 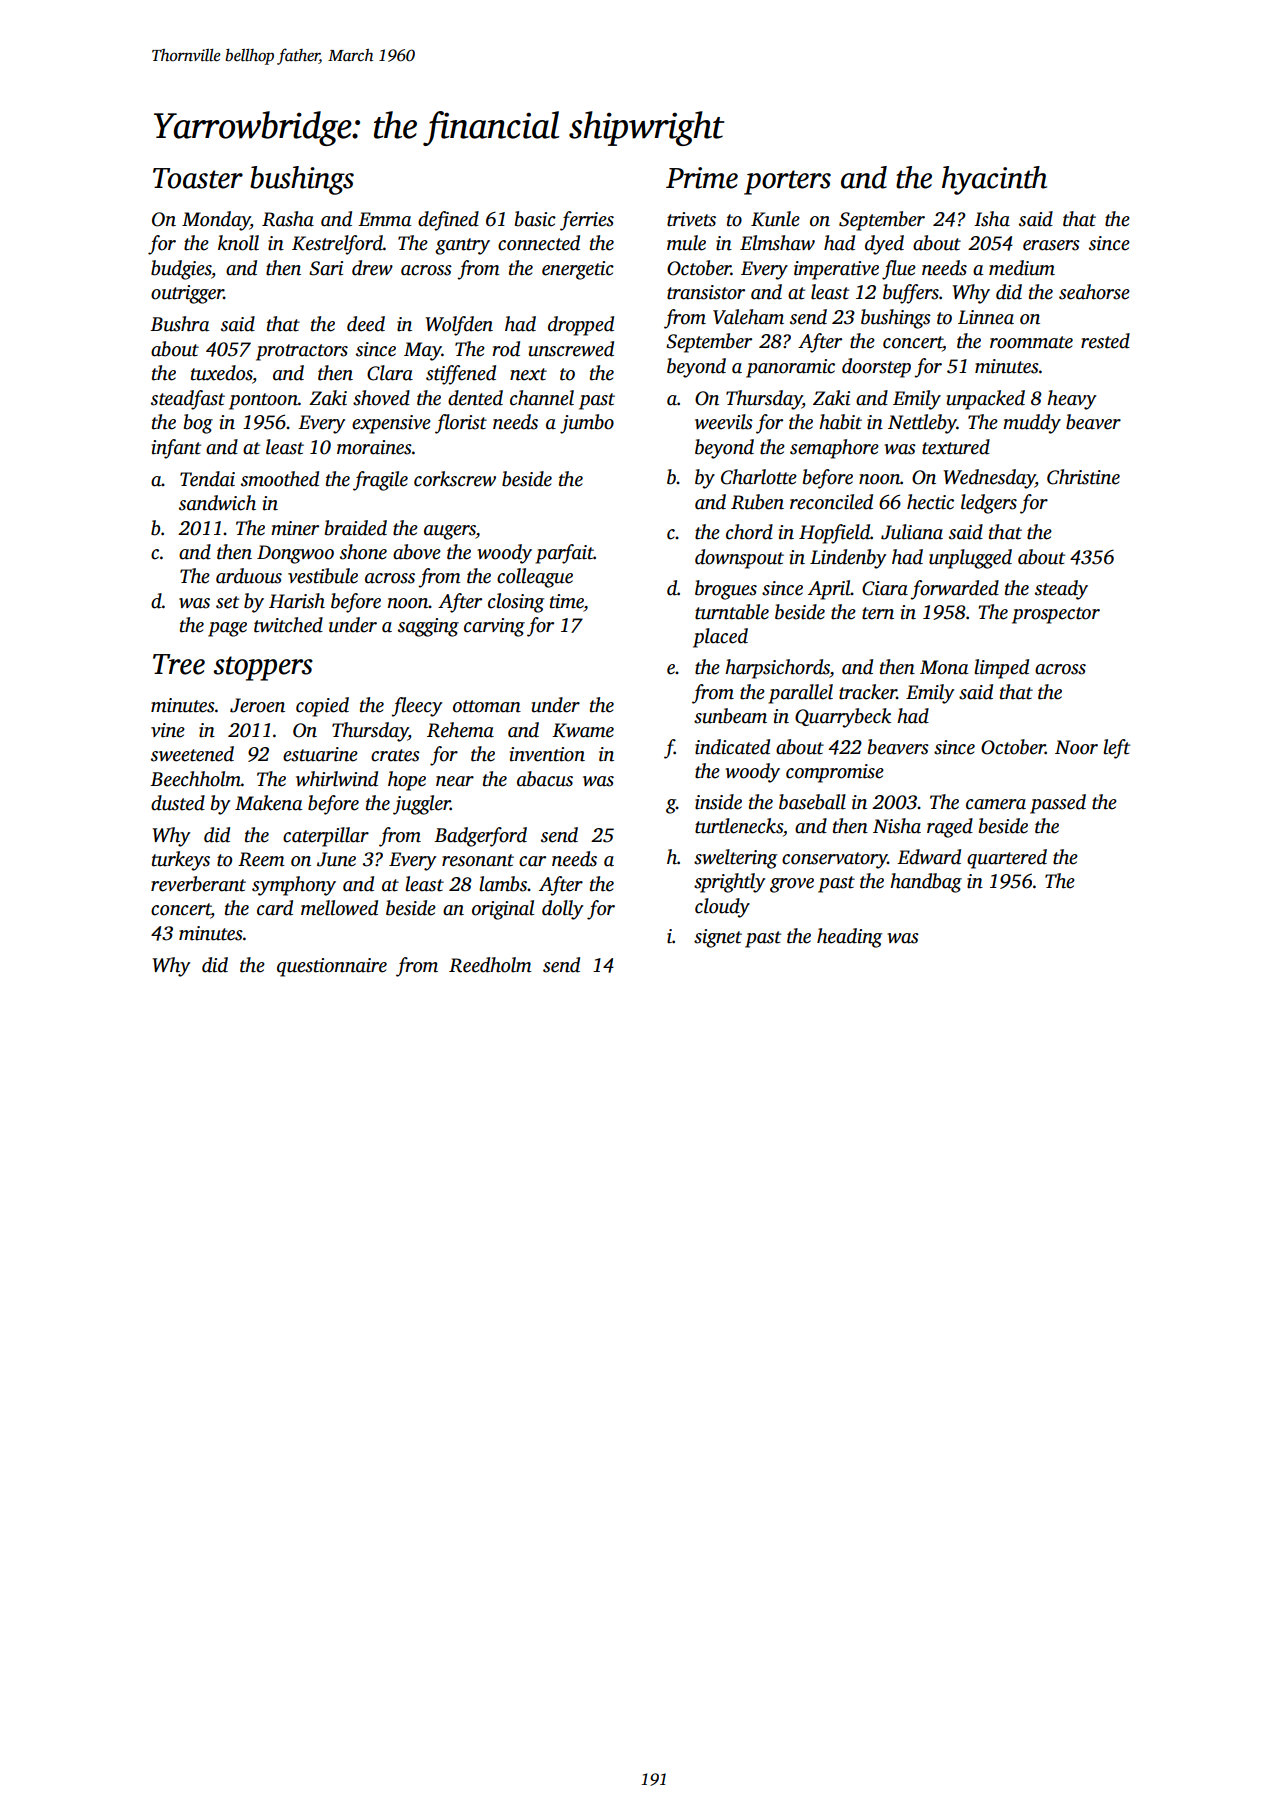 What do you see at coordinates (179, 664) in the screenshot?
I see `Tree` at bounding box center [179, 664].
